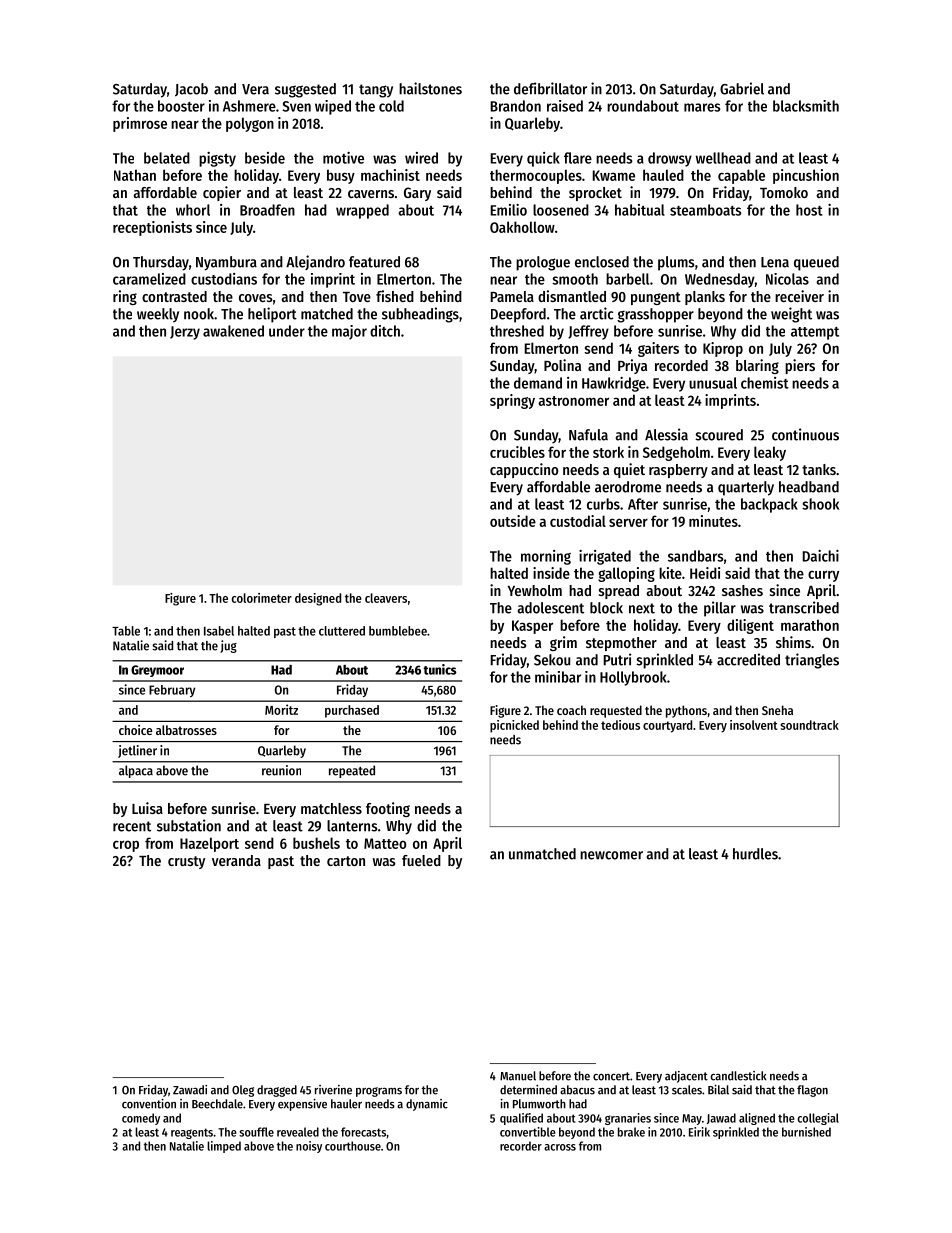 Image resolution: width=952 pixels, height=1233 pixels. I want to click on fueled, so click(421, 860).
